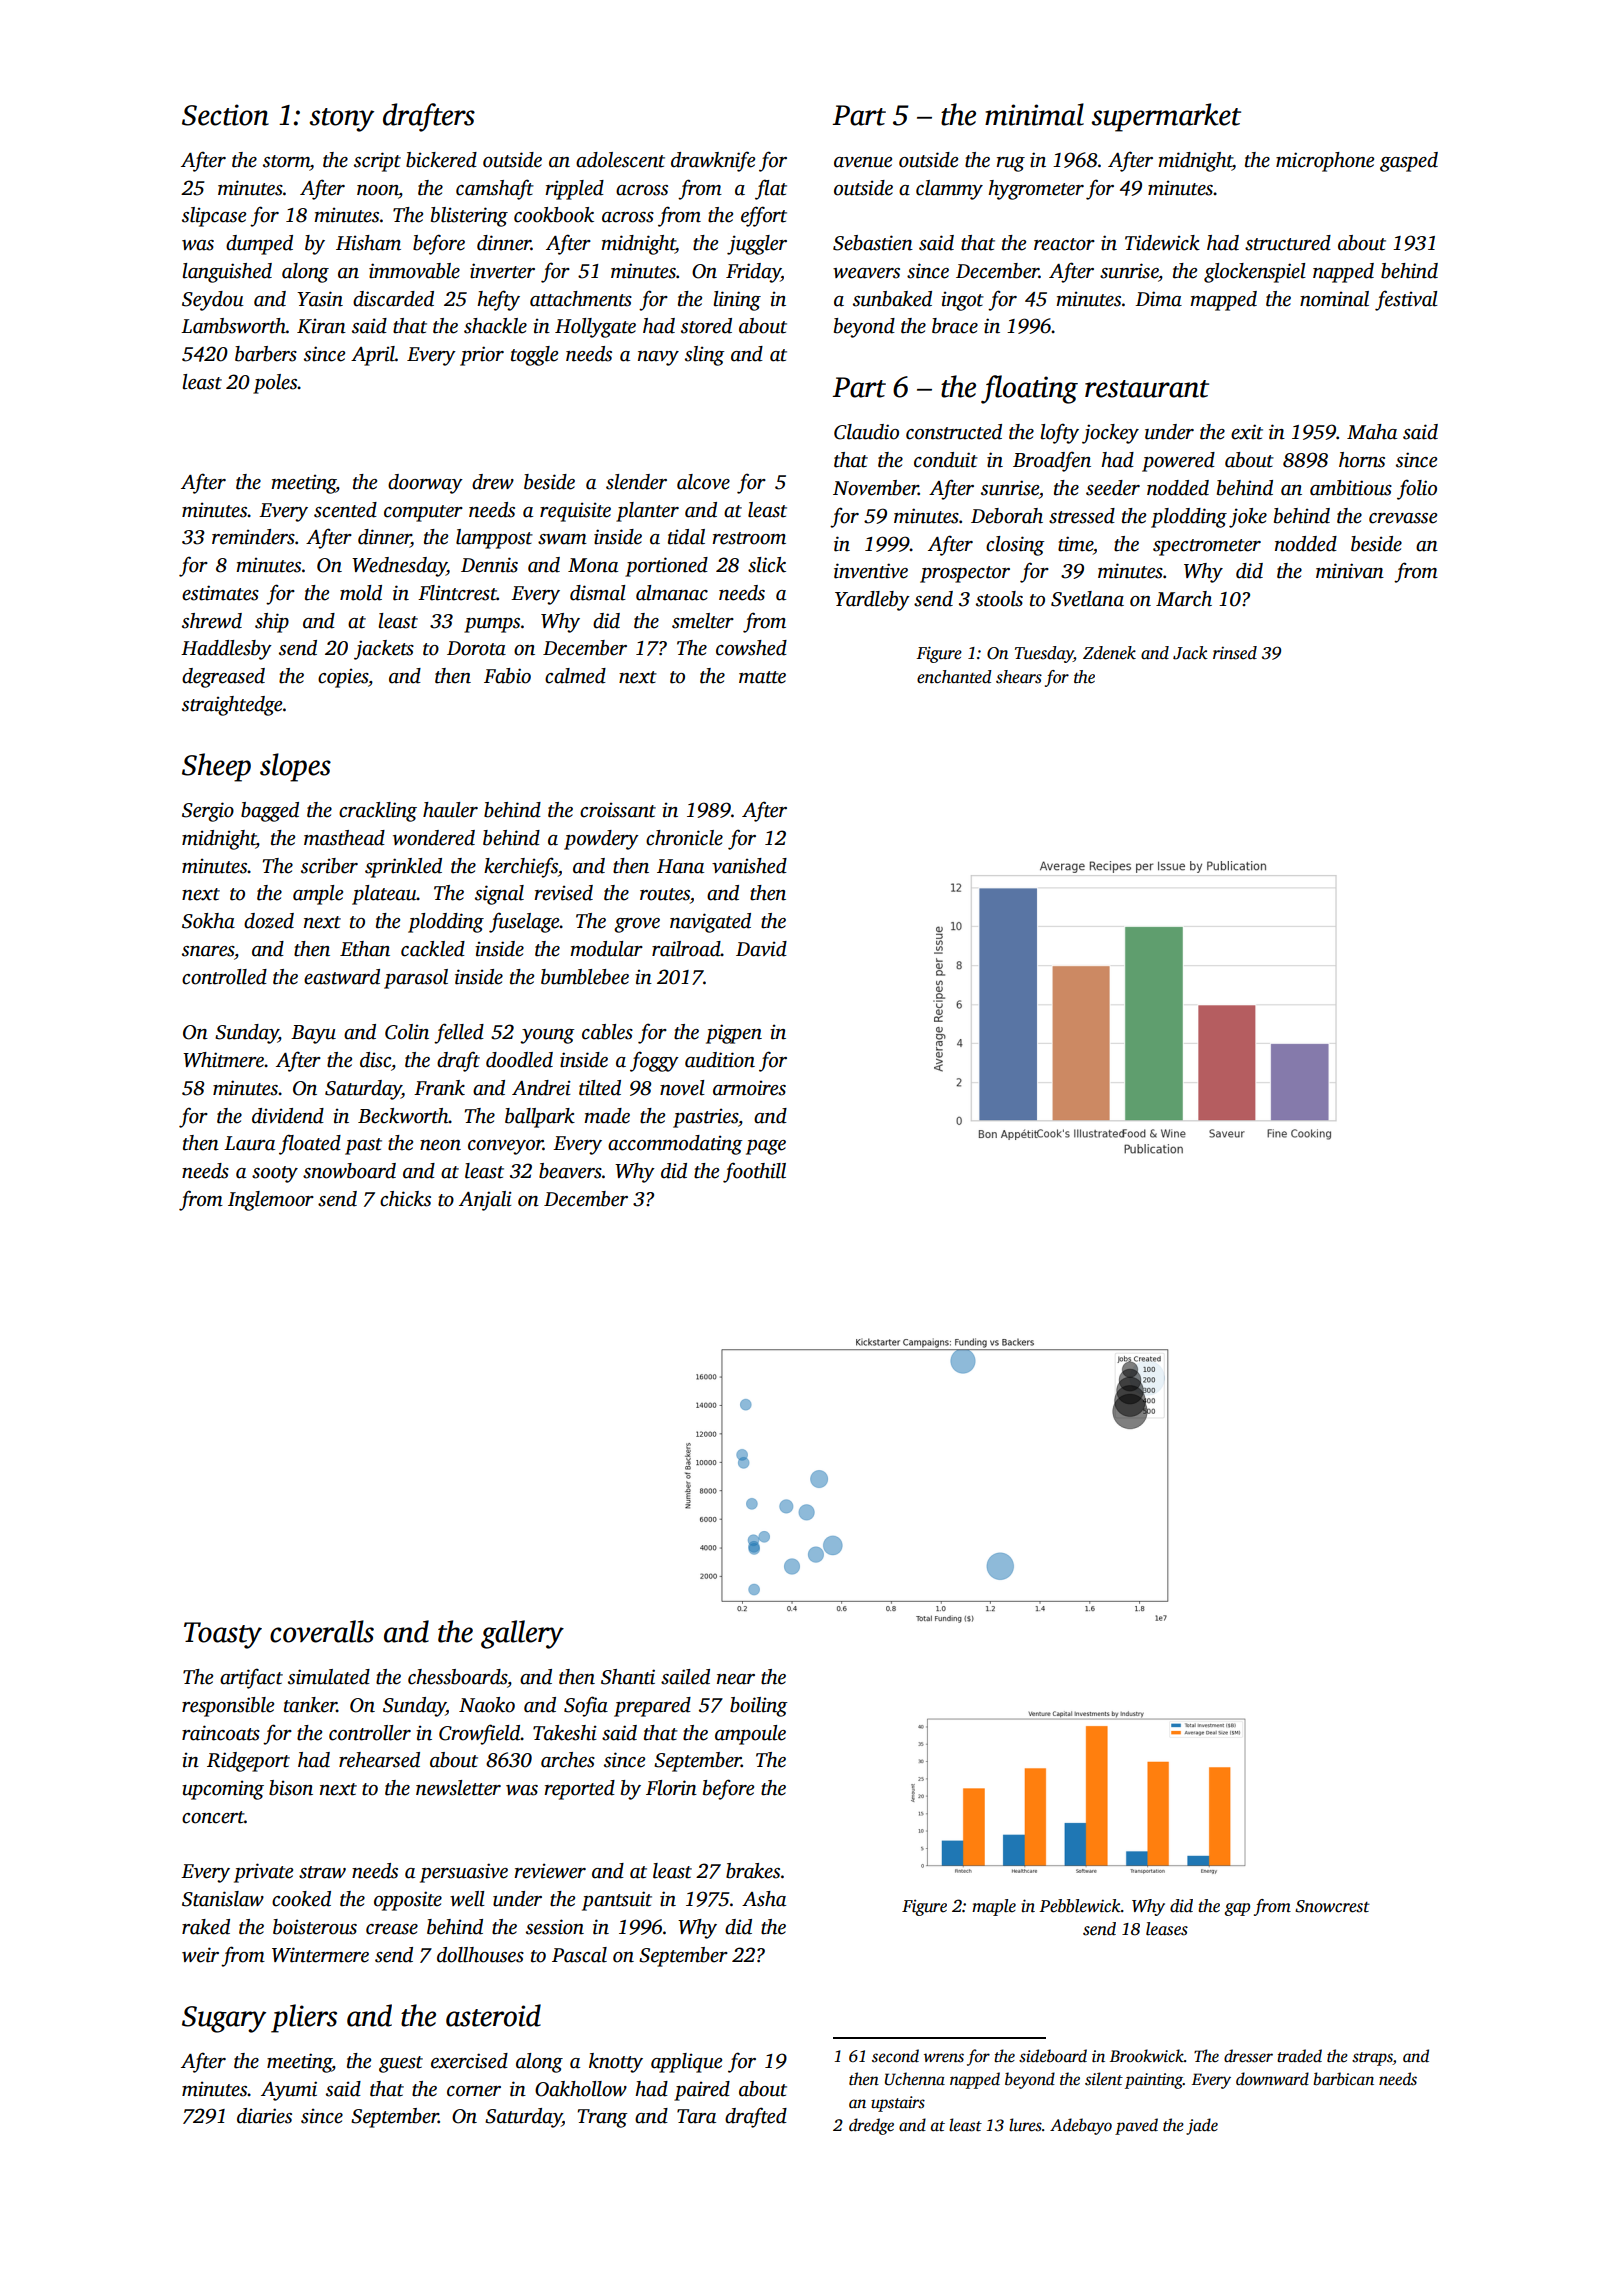 The image size is (1620, 2292). I want to click on sling, so click(705, 356).
